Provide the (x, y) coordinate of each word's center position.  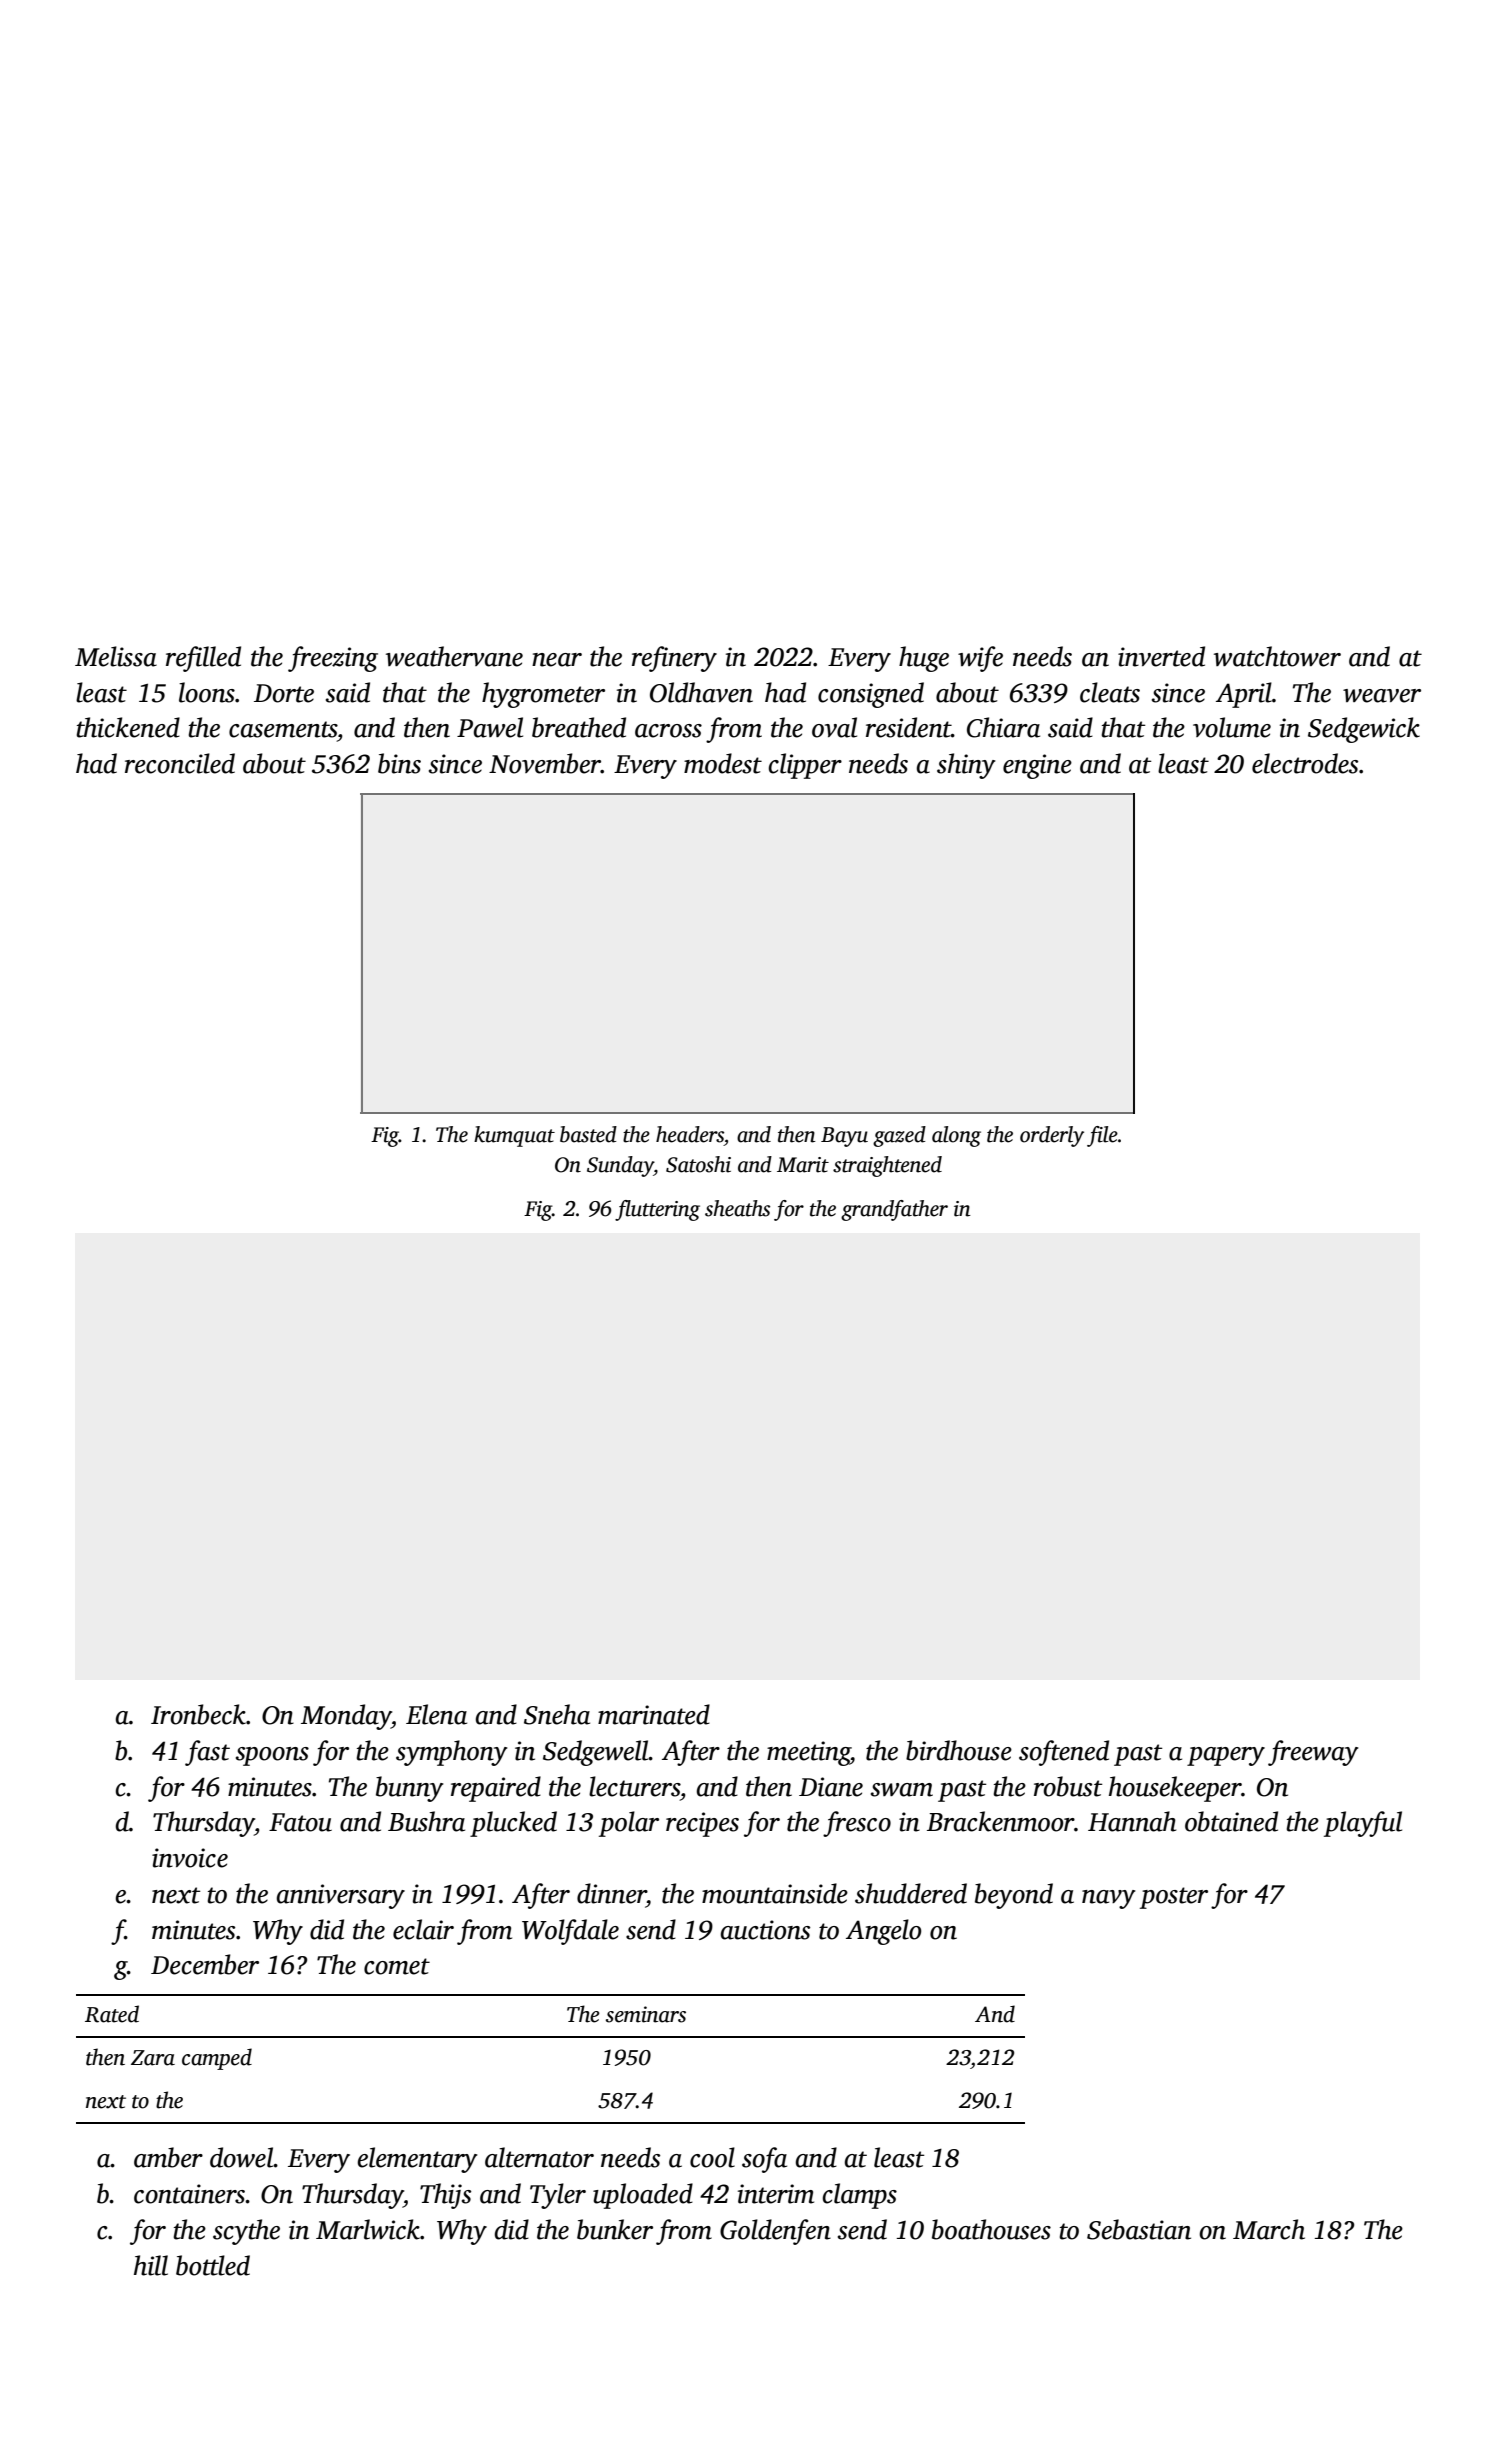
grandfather (894, 1210)
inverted (1161, 656)
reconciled (180, 763)
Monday (346, 1717)
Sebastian (1139, 2229)
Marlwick (368, 2229)
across (668, 731)
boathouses (991, 2229)
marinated (654, 1714)
